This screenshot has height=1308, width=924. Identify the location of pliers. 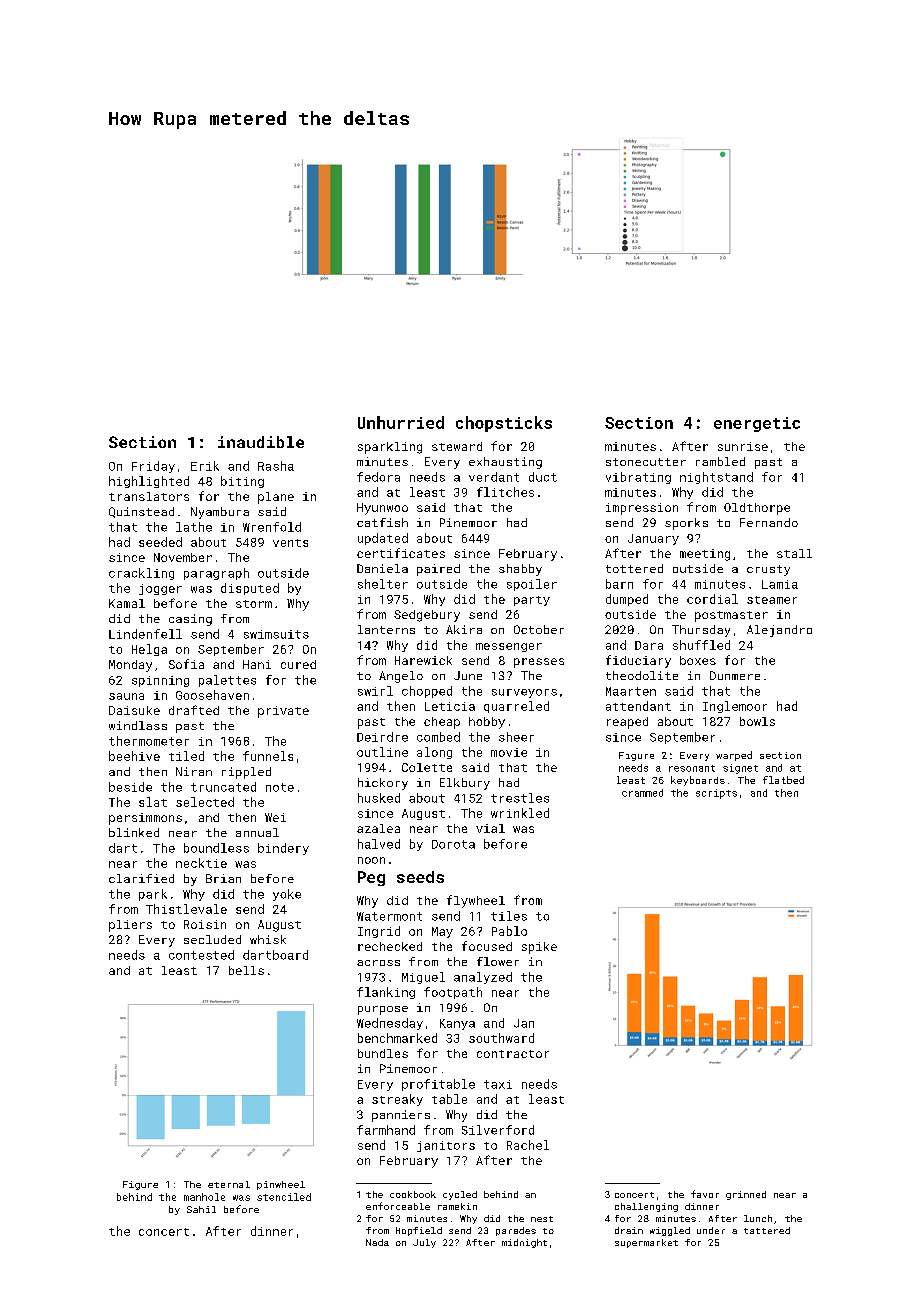
(130, 926).
